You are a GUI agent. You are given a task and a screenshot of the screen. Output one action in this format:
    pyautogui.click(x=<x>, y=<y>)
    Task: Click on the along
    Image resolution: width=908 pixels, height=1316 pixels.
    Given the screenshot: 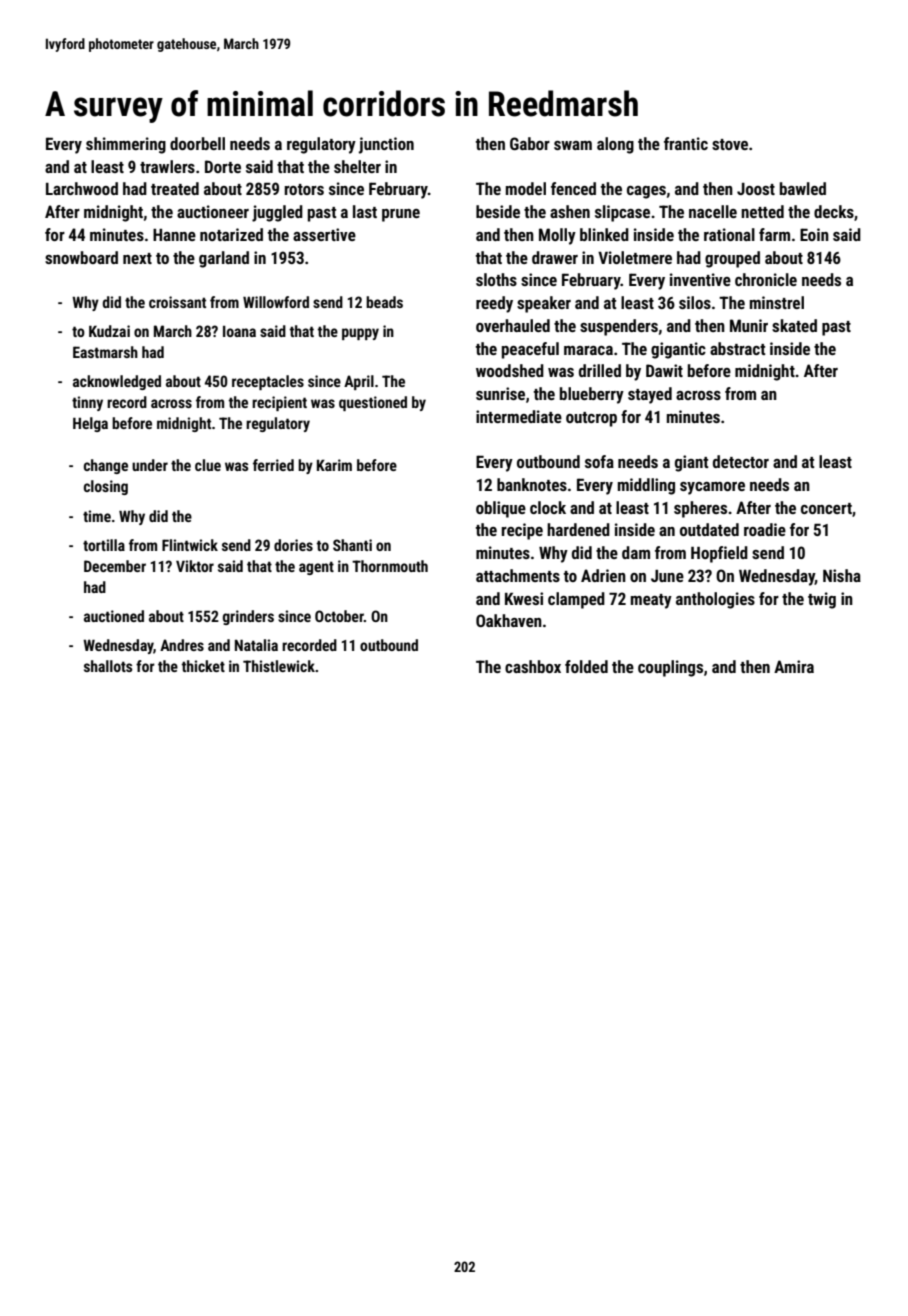 What is the action you would take?
    pyautogui.click(x=615, y=145)
